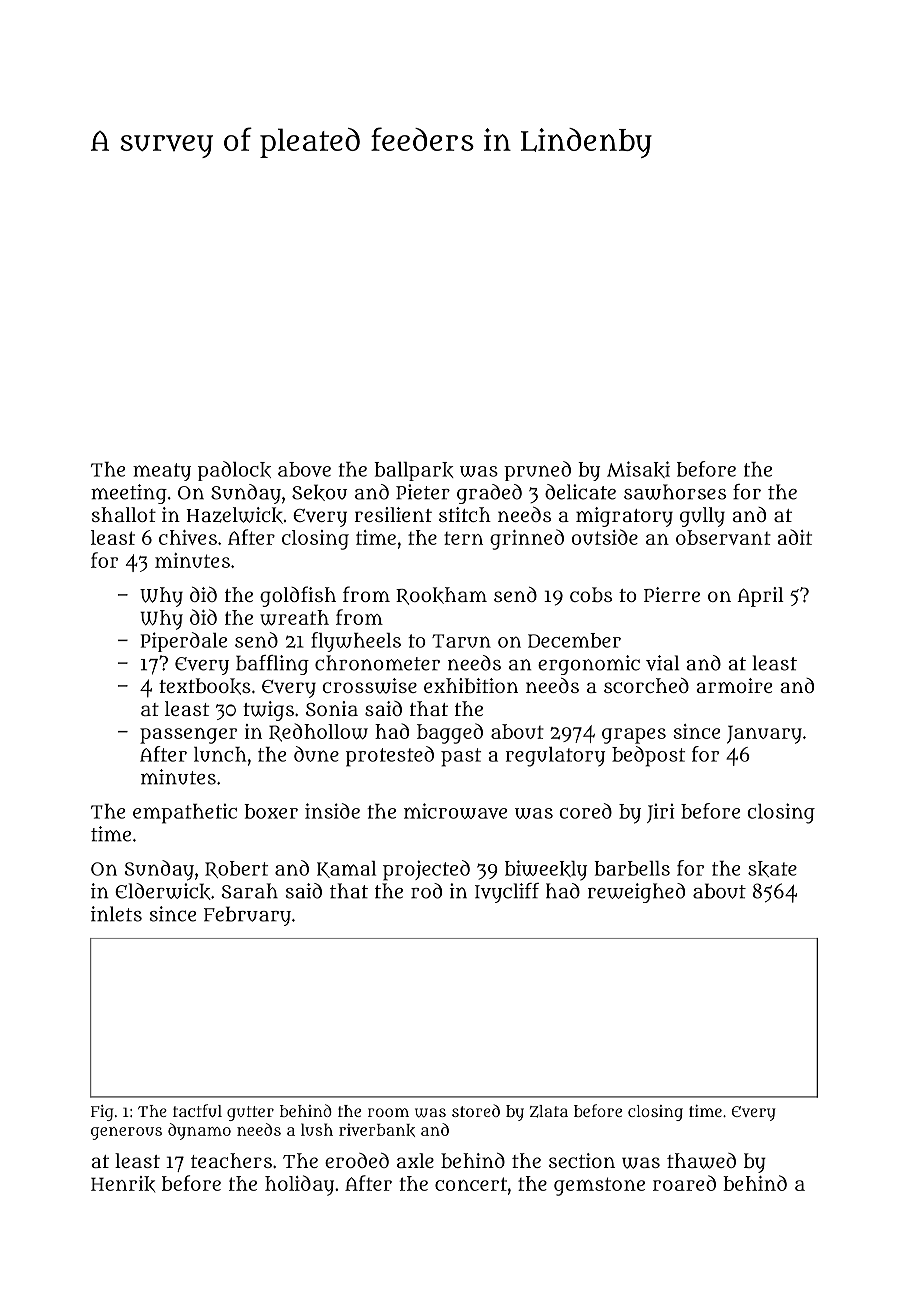  I want to click on Henrik, so click(123, 1184).
